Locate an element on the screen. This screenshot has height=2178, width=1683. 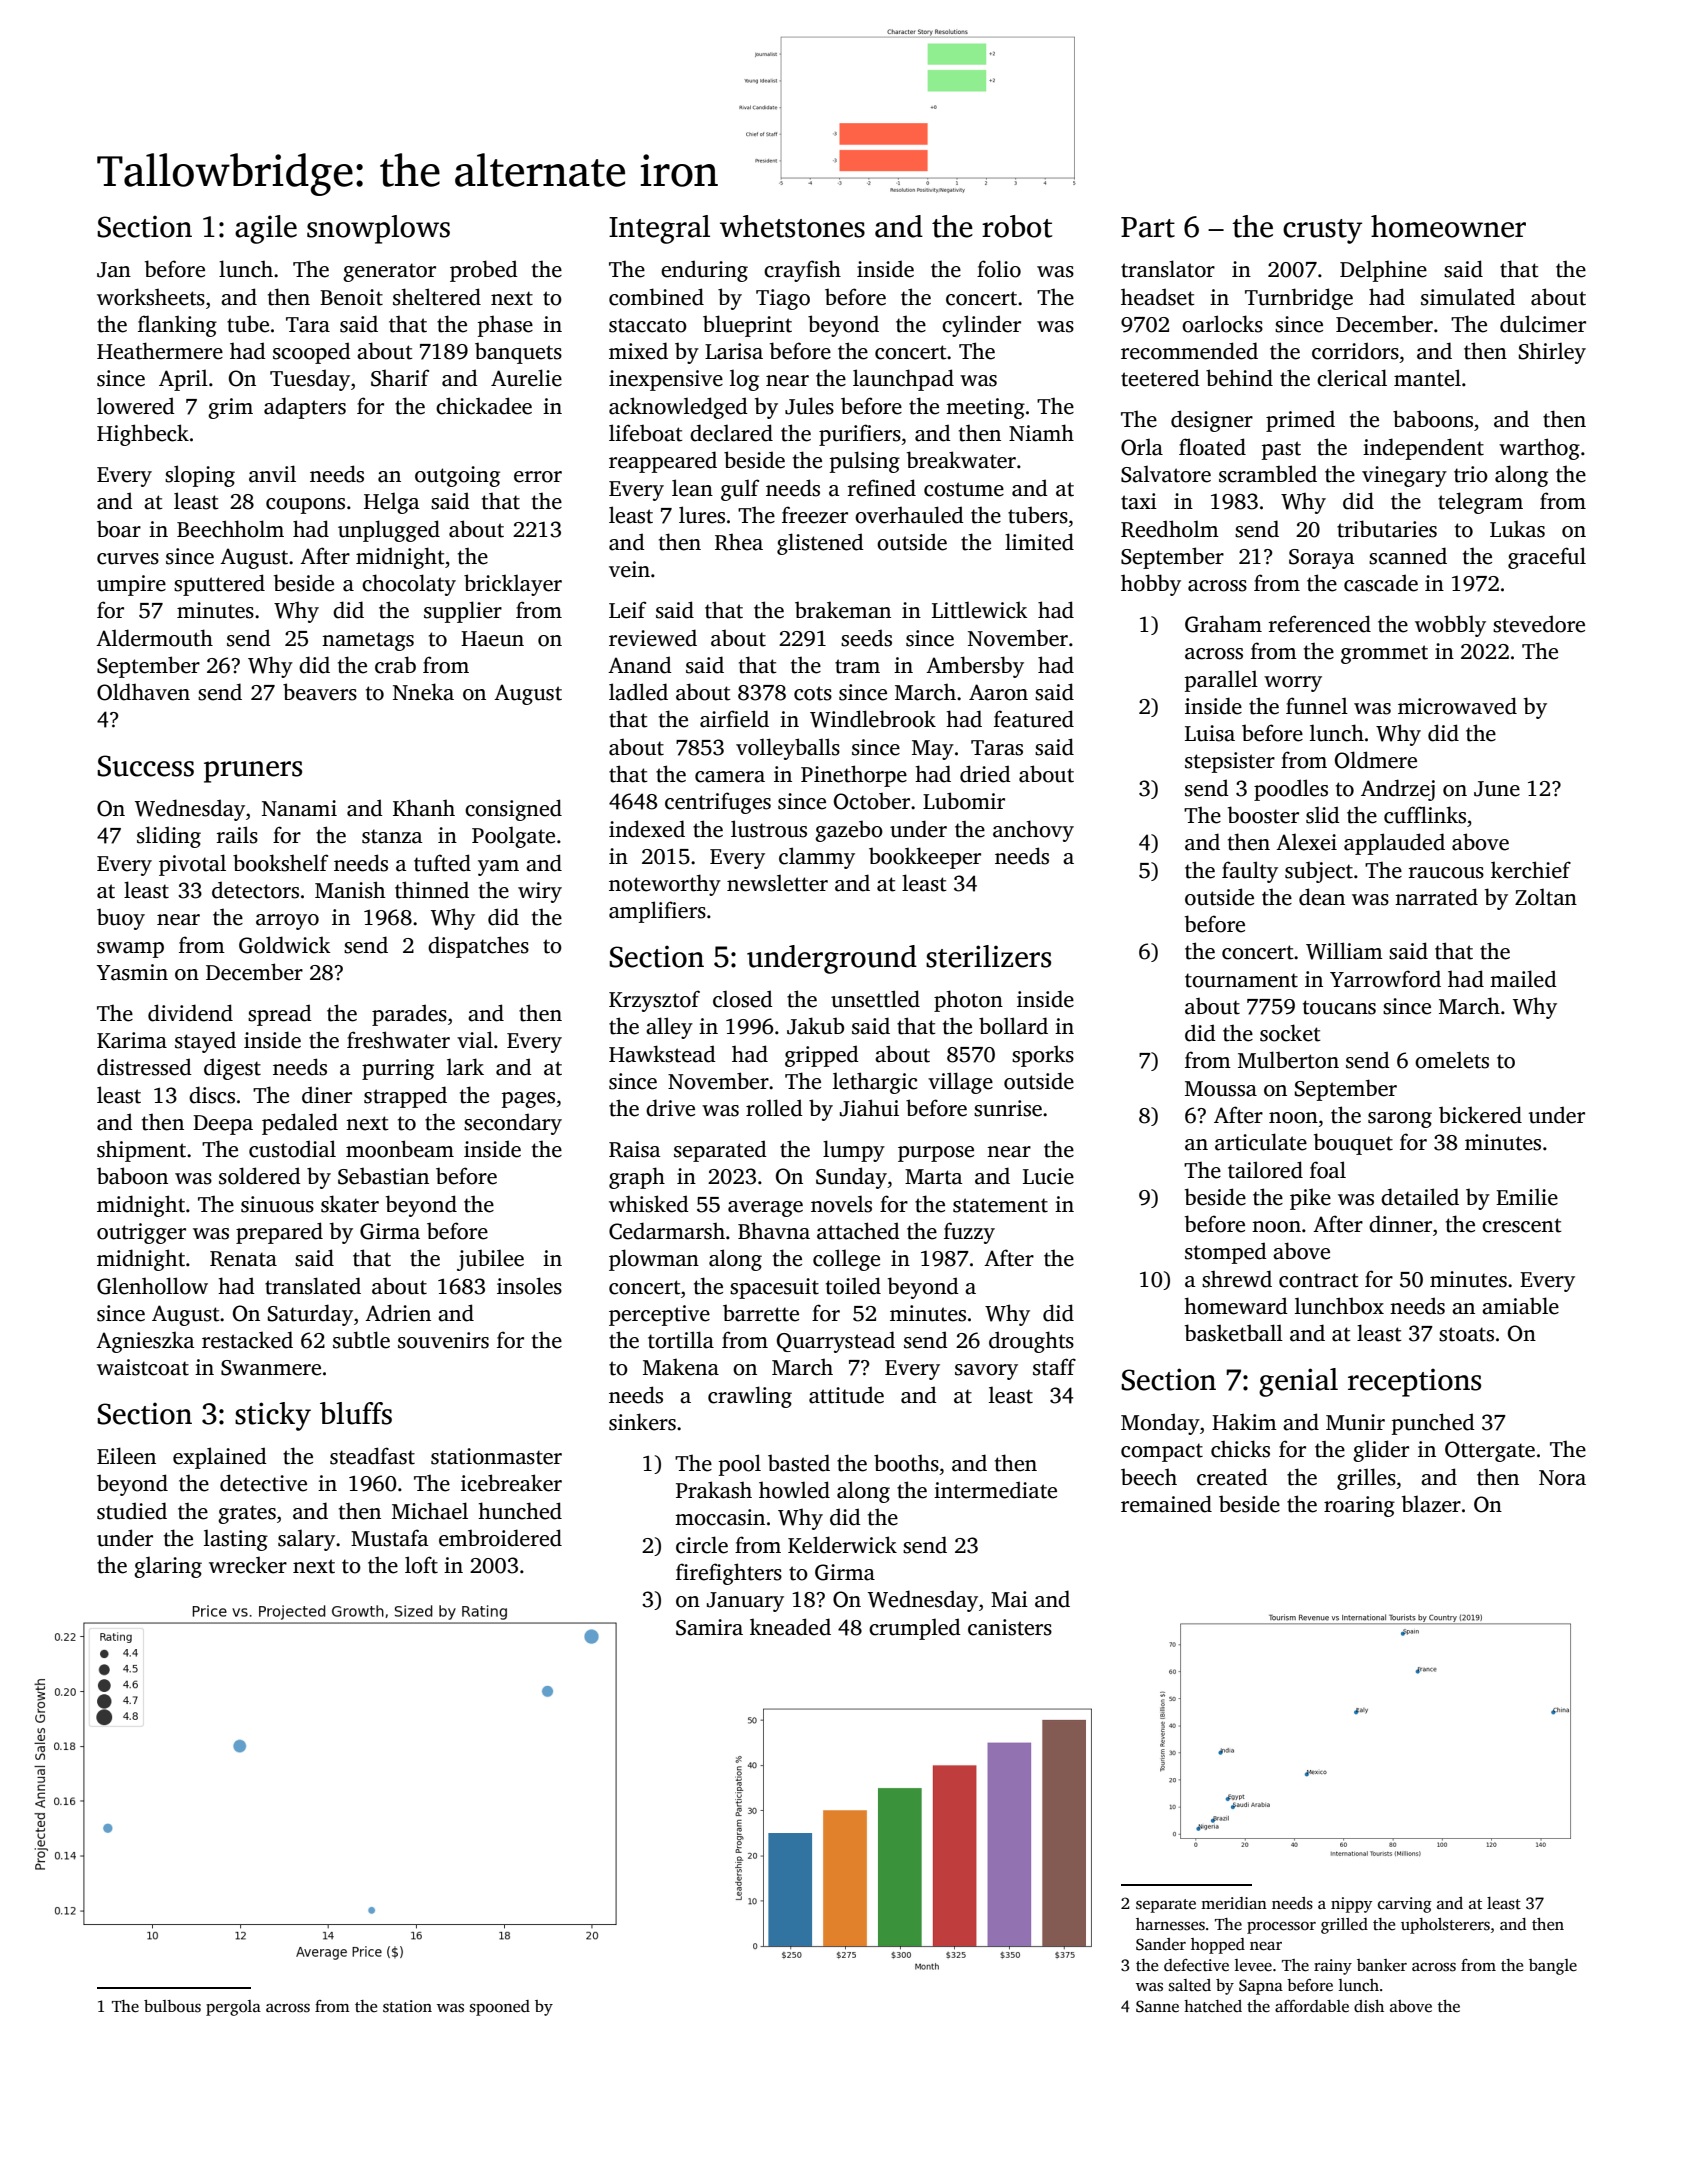
robot is located at coordinates (1017, 226).
